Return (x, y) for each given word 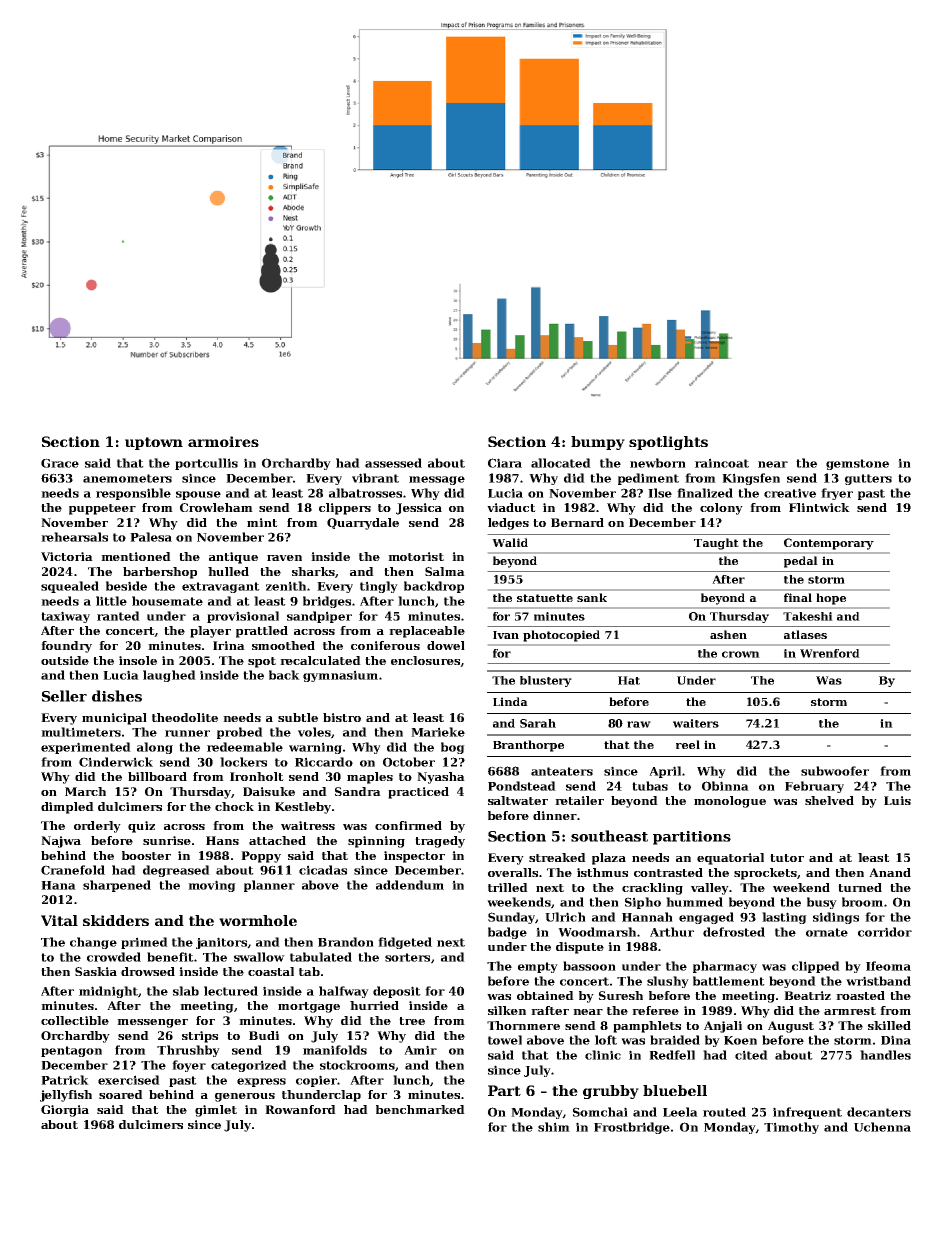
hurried (374, 1005)
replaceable (427, 632)
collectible (75, 1020)
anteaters (562, 771)
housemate (167, 601)
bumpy (598, 443)
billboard (157, 776)
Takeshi (808, 616)
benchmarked (420, 1109)
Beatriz (807, 995)
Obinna (725, 786)
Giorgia (65, 1111)
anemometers (127, 478)
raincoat (722, 463)
